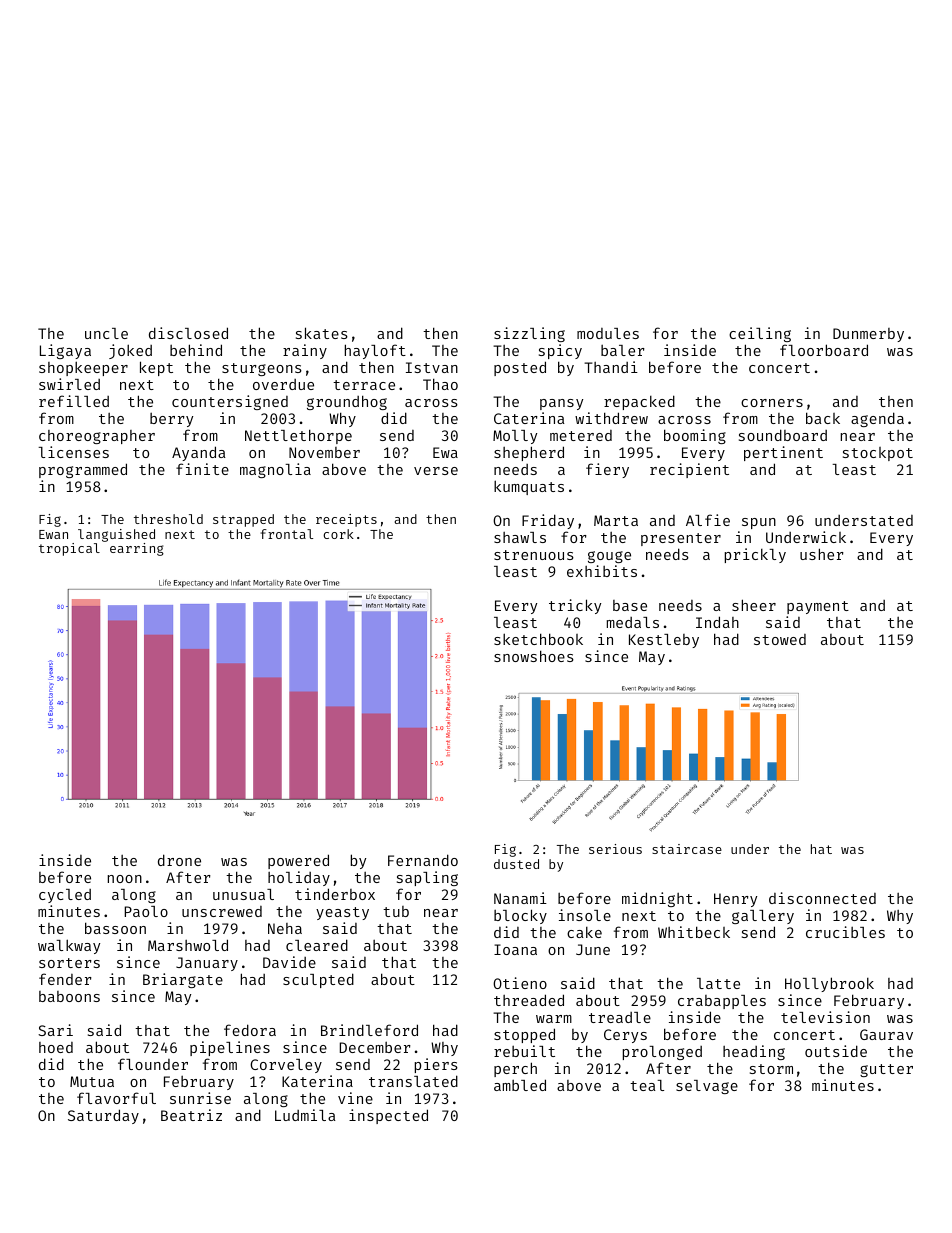 Image resolution: width=952 pixels, height=1233 pixels. Describe the element at coordinates (516, 864) in the document. I see `dusted` at that location.
